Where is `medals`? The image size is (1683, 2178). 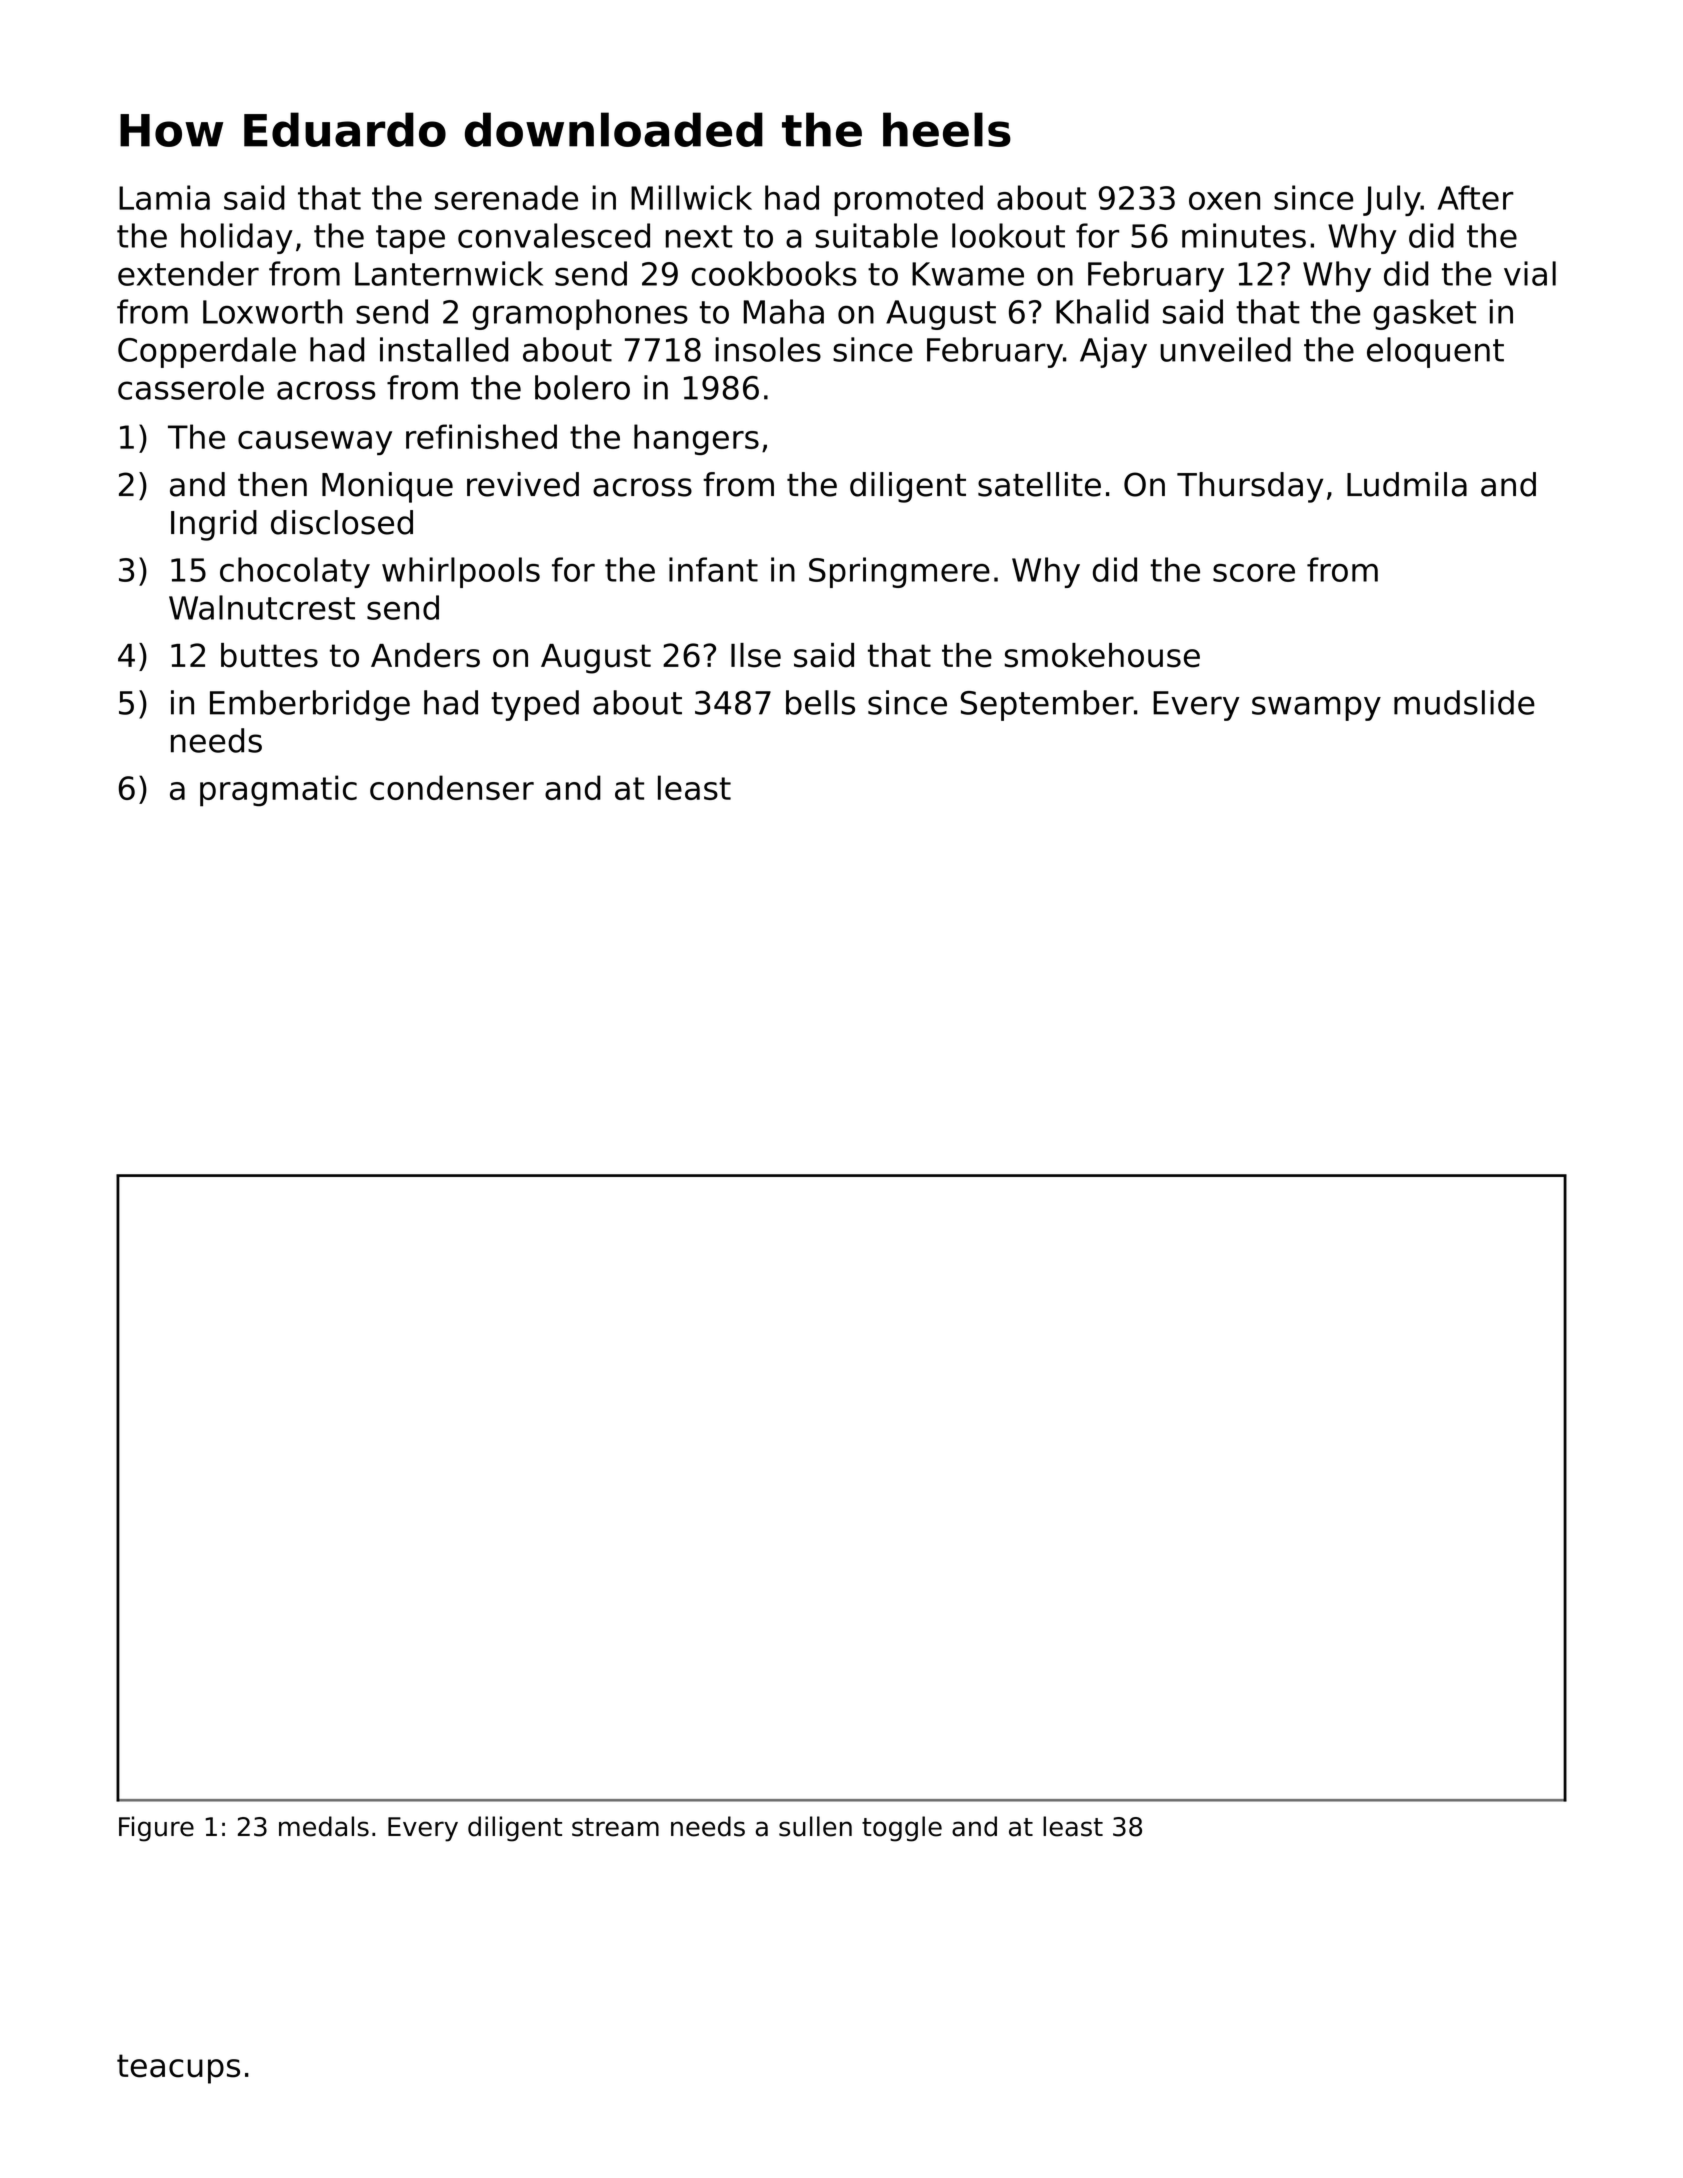
medals is located at coordinates (324, 1826).
